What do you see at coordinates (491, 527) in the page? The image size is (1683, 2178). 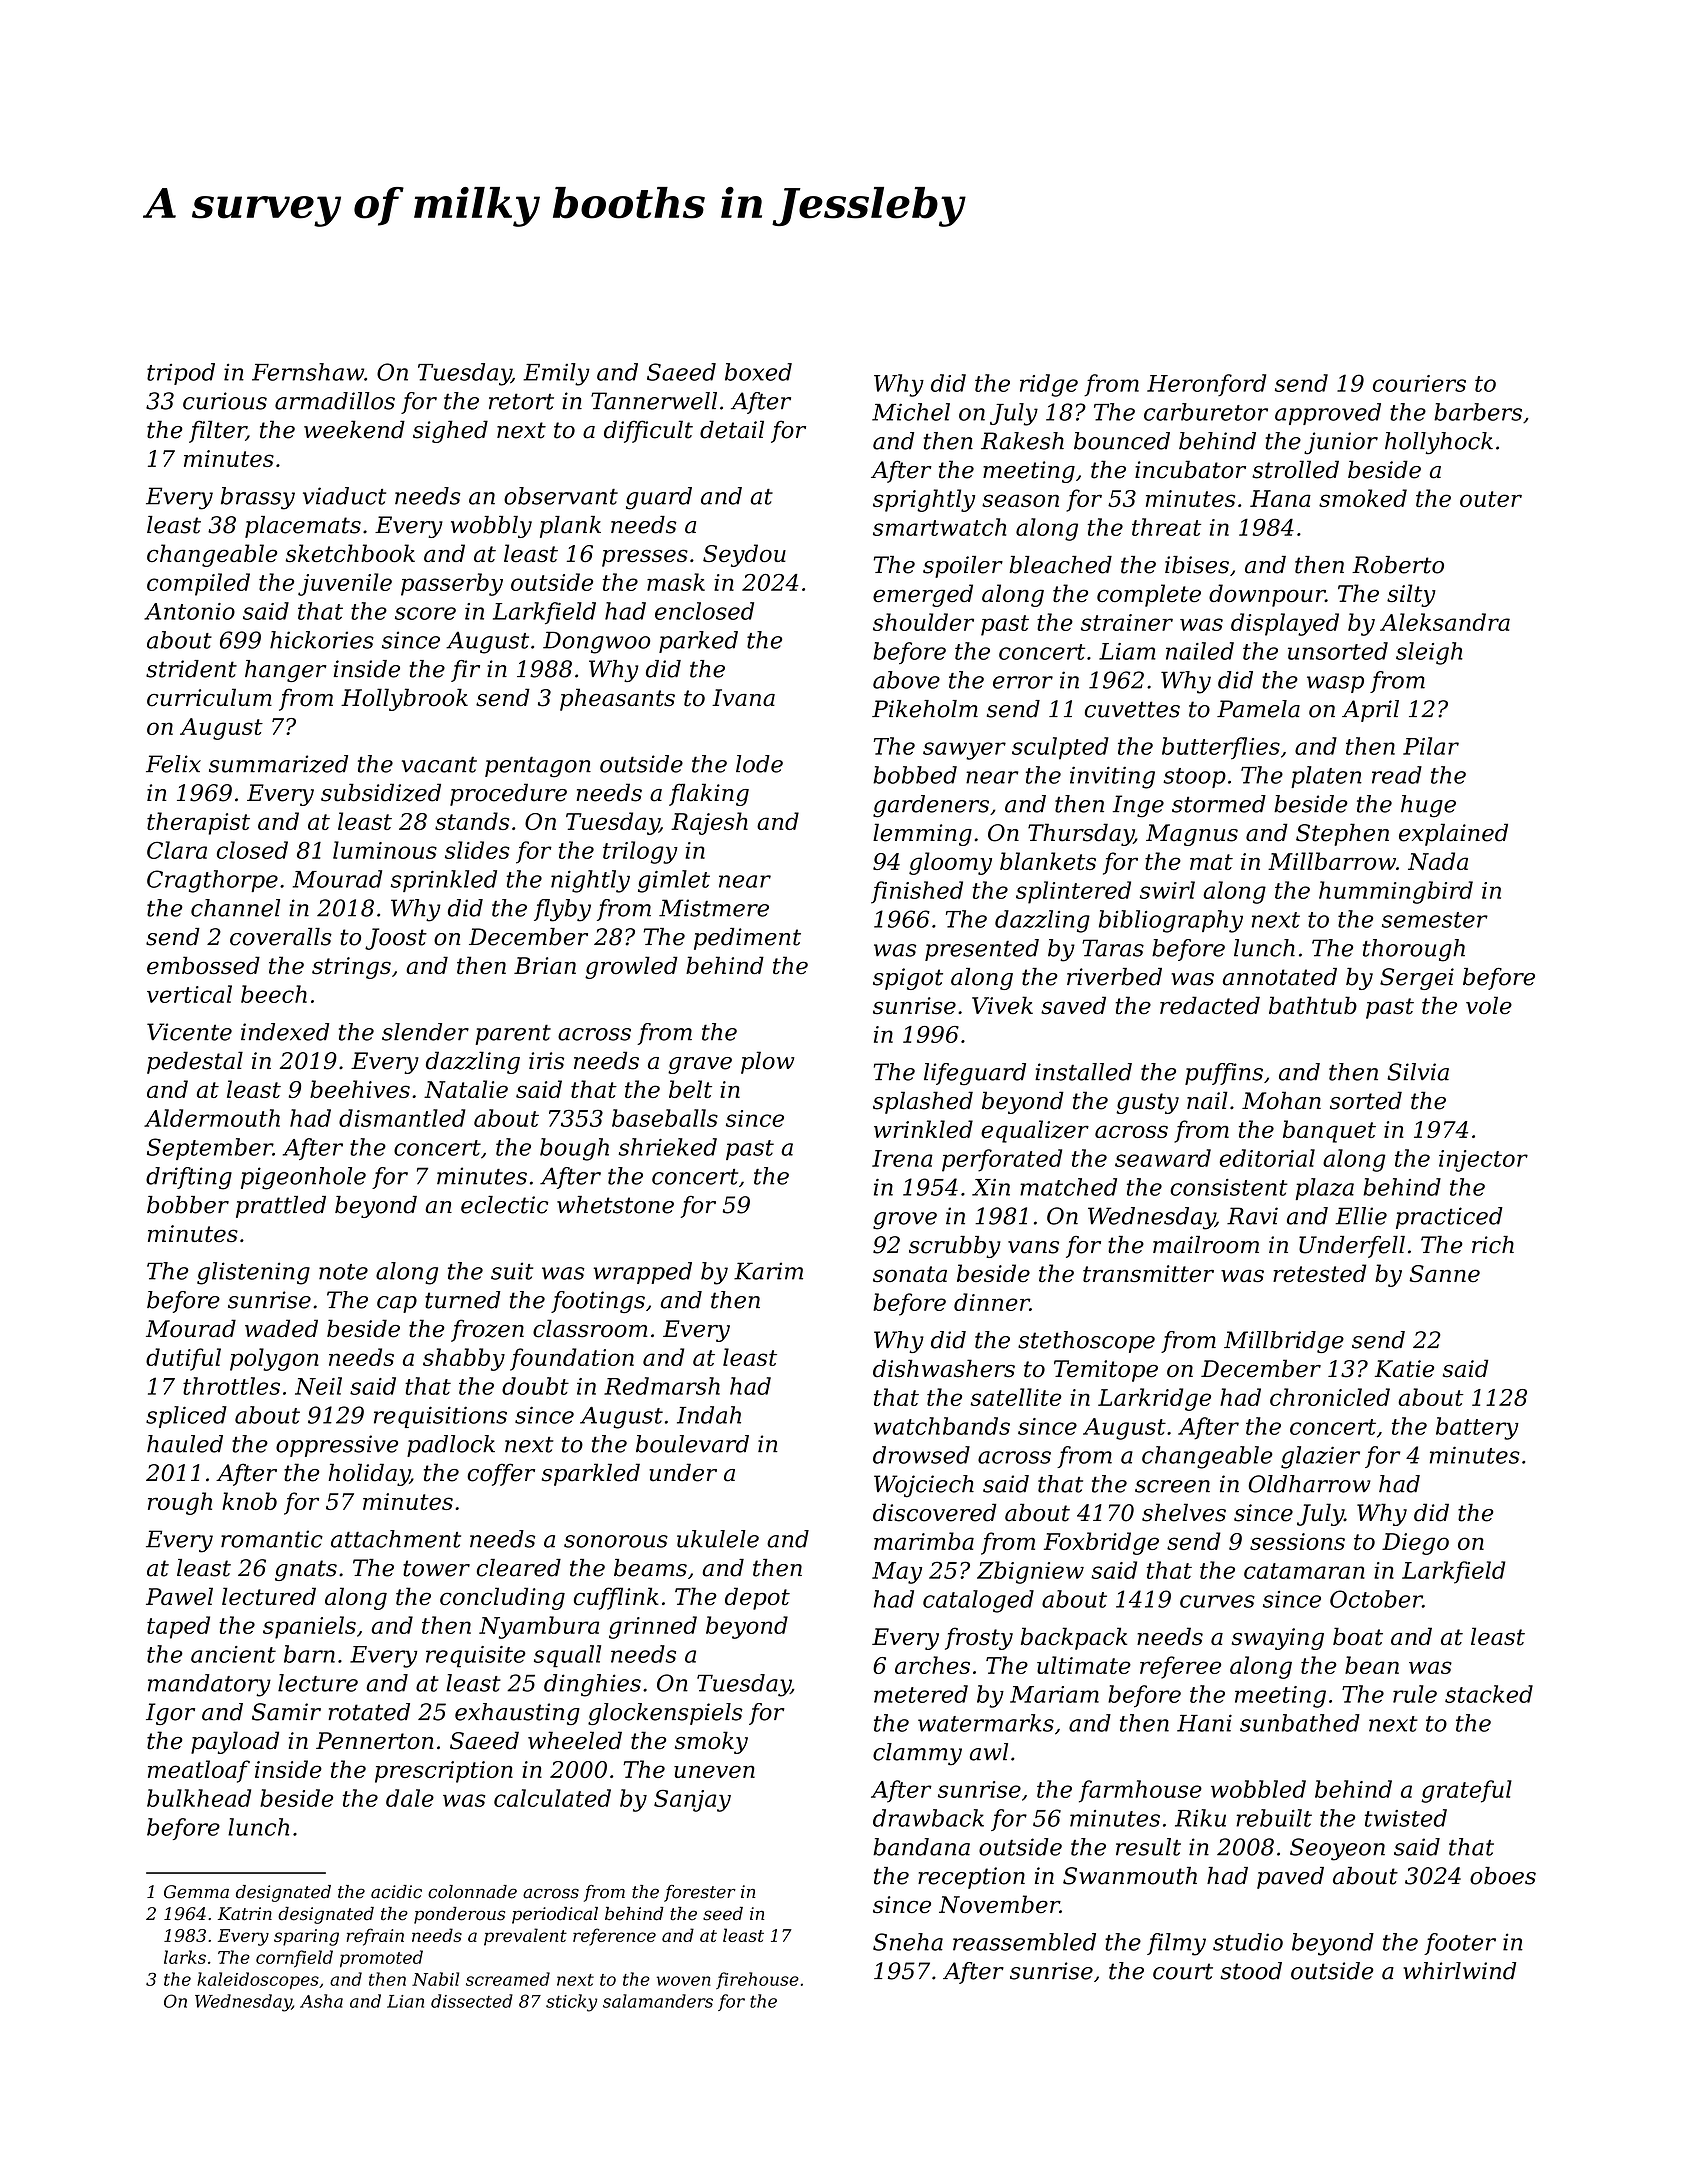 I see `wobbly` at bounding box center [491, 527].
